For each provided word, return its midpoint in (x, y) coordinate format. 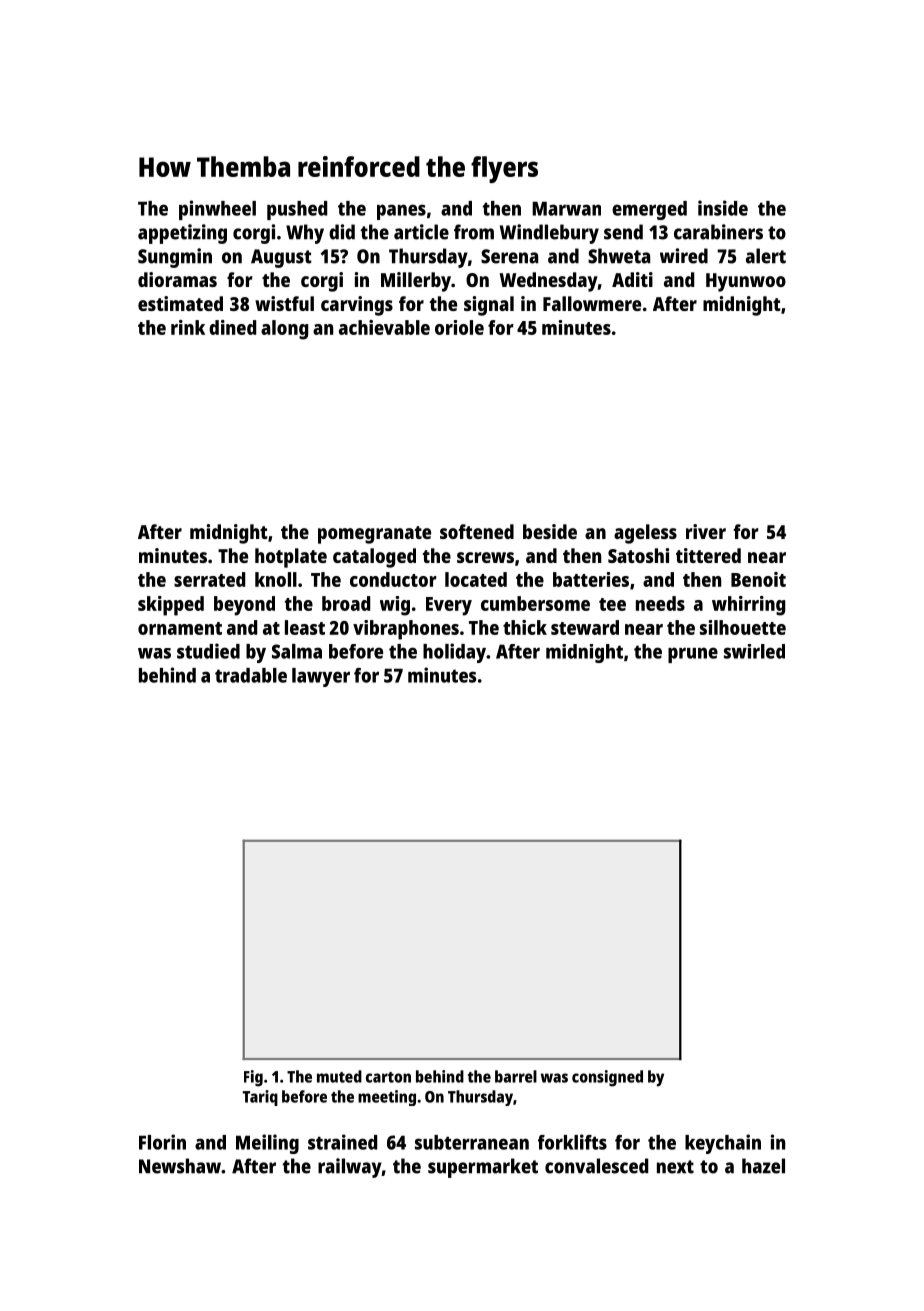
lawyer (321, 677)
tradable (251, 675)
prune (693, 655)
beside (550, 531)
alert (766, 256)
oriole (459, 327)
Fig (253, 1078)
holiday (454, 653)
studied (208, 651)
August (281, 258)
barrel (516, 1076)
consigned (607, 1078)
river (706, 531)
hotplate (291, 558)
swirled (754, 651)
